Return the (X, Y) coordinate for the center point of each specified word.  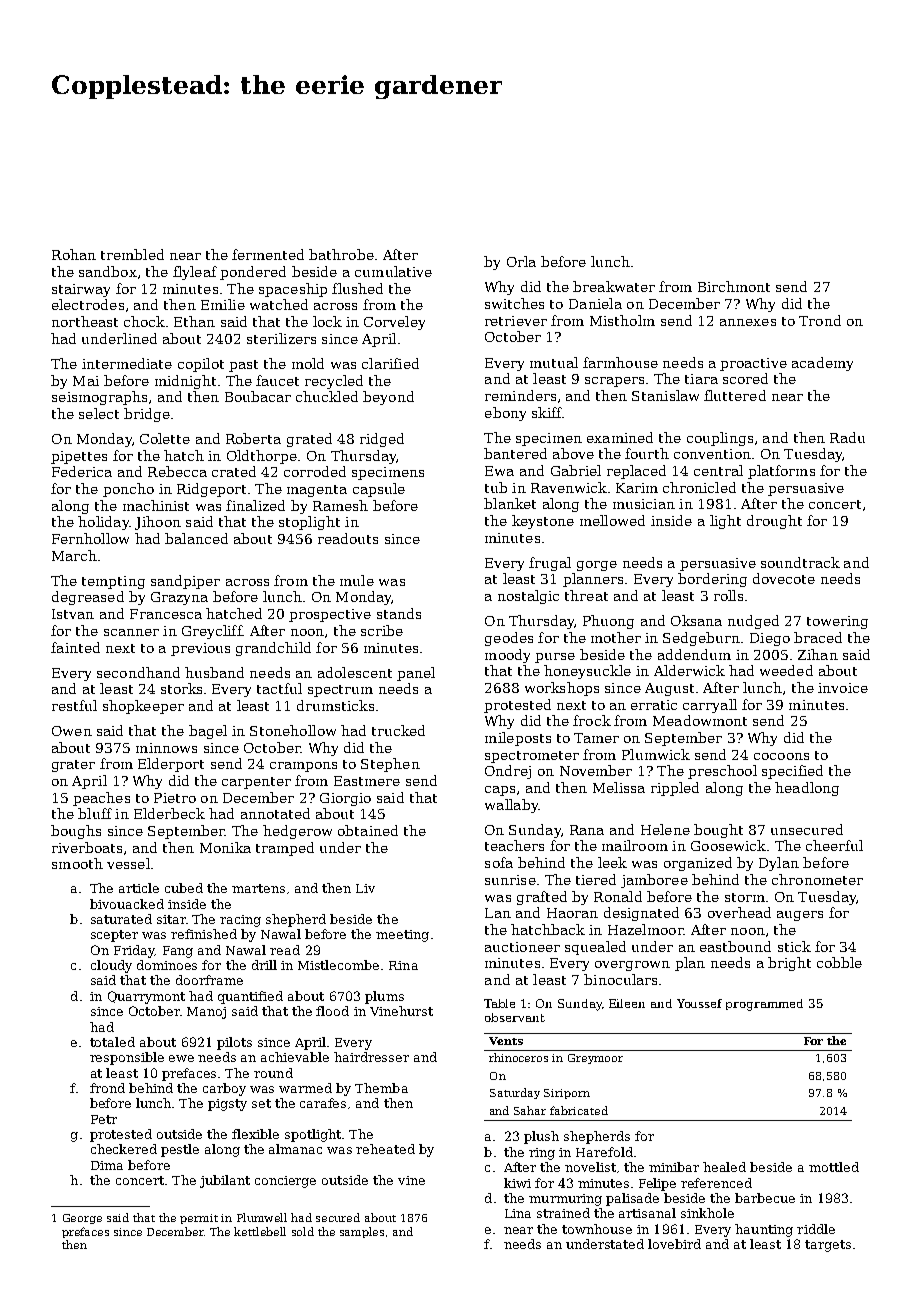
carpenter (256, 783)
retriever (516, 321)
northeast (85, 321)
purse (555, 658)
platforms (781, 472)
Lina (518, 1213)
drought (774, 522)
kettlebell (260, 1231)
